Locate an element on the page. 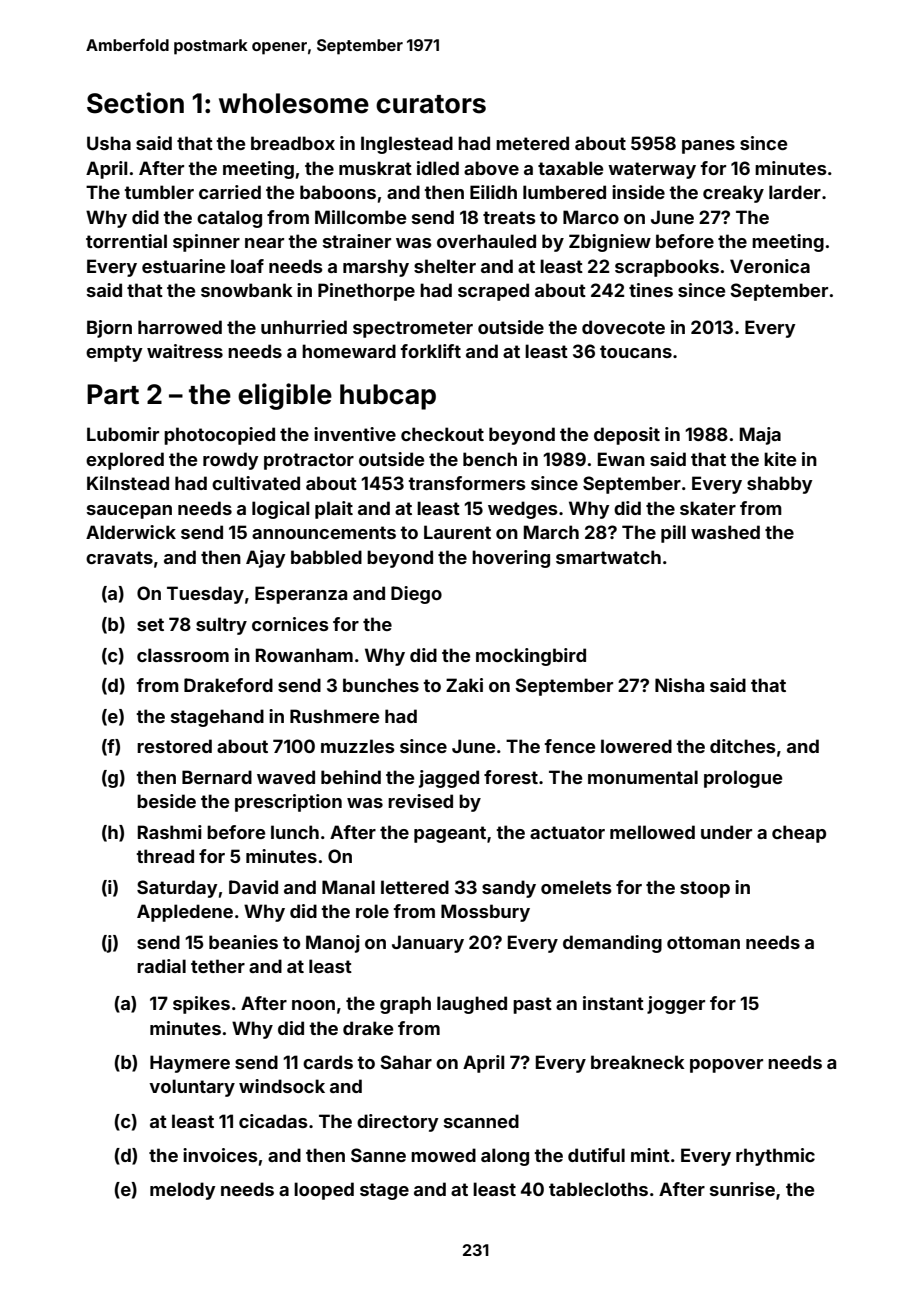 The height and width of the image is (1308, 924). sunrise is located at coordinates (742, 1189).
